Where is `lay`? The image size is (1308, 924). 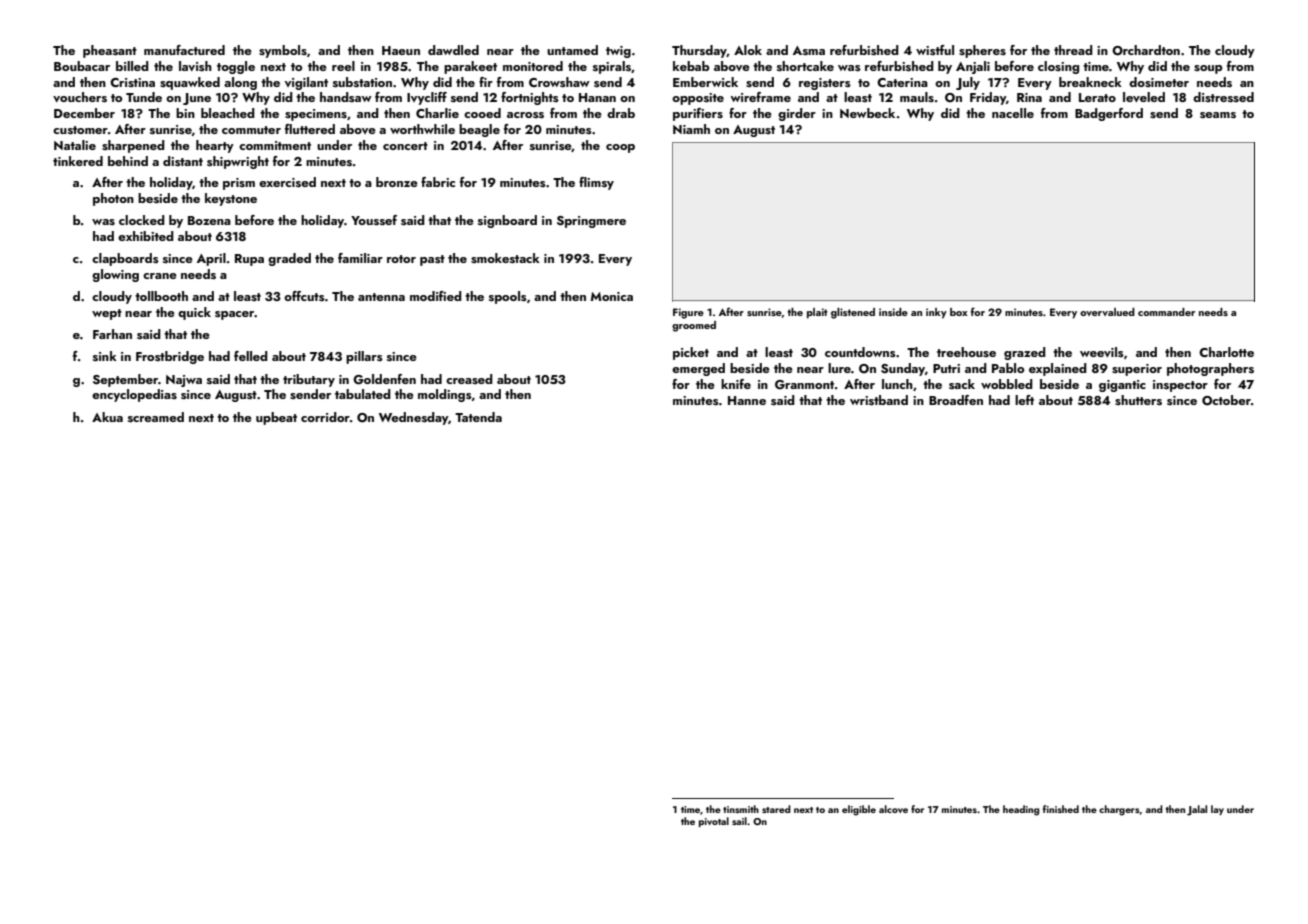 lay is located at coordinates (1217, 810).
